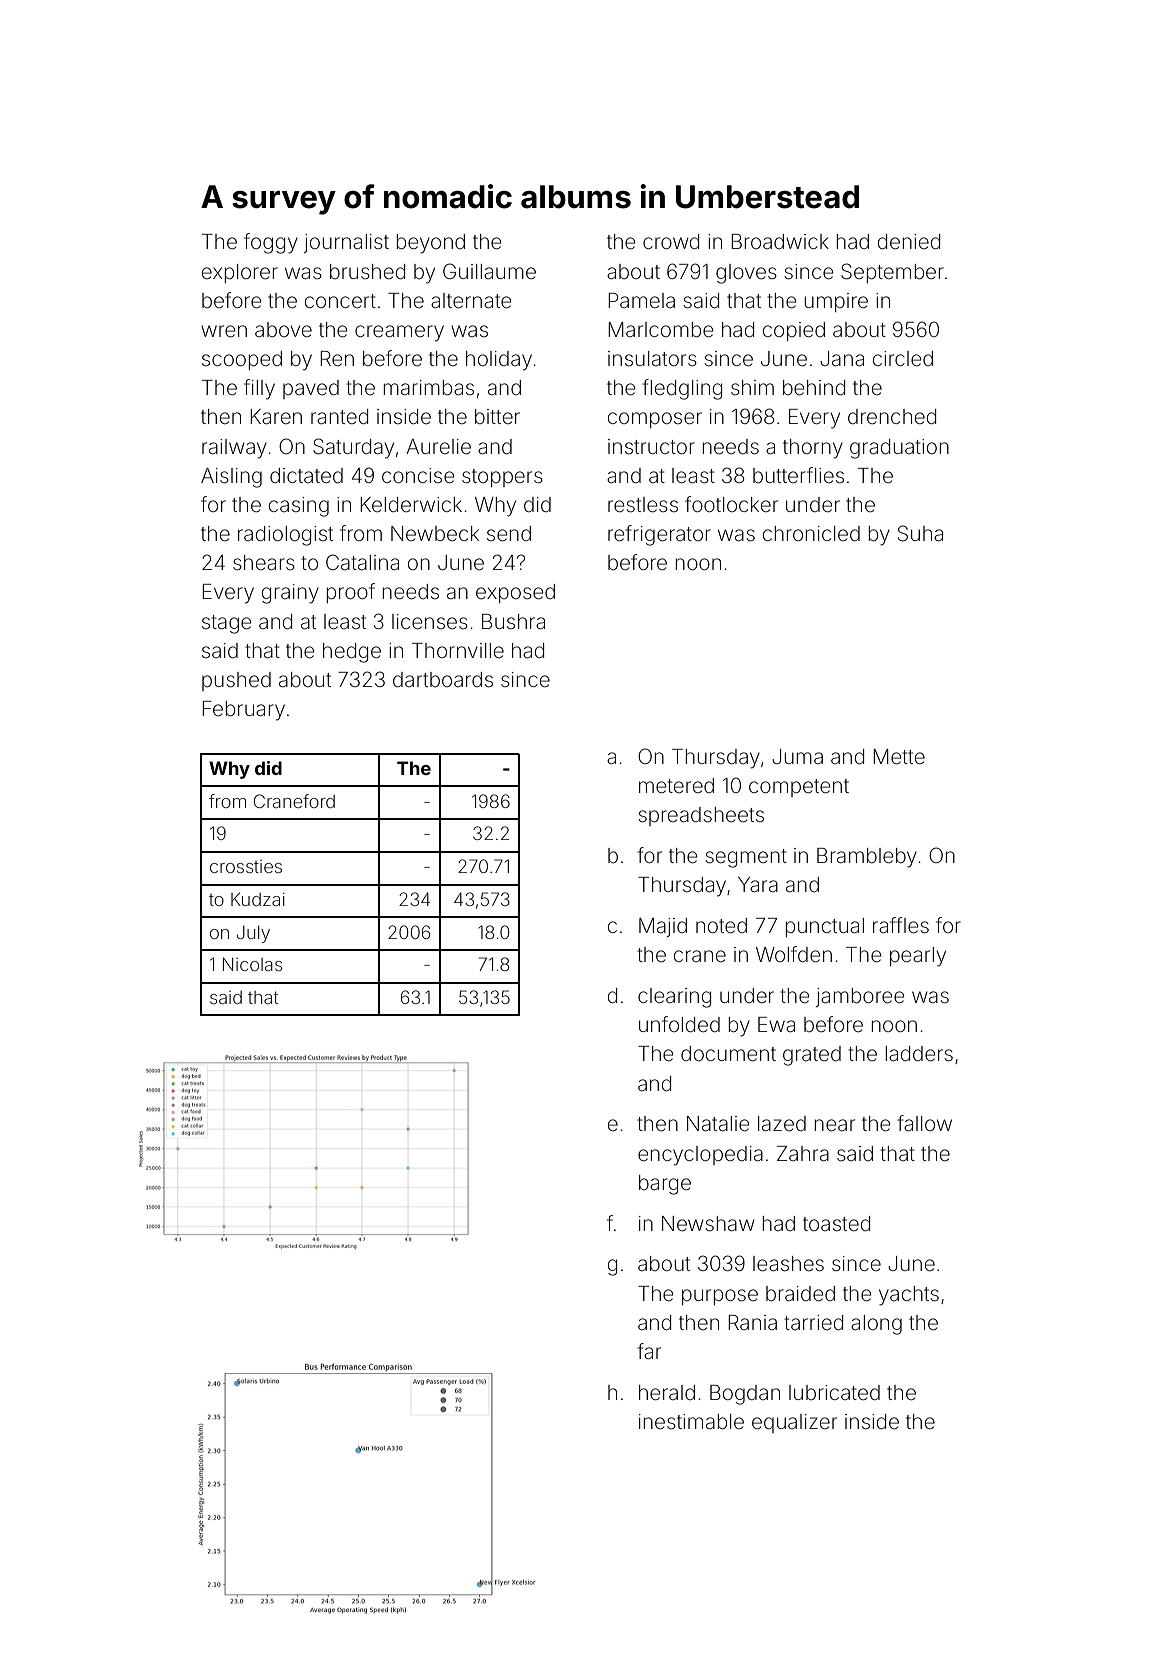 The height and width of the screenshot is (1654, 1165). What do you see at coordinates (252, 964) in the screenshot?
I see `Nicolas` at bounding box center [252, 964].
